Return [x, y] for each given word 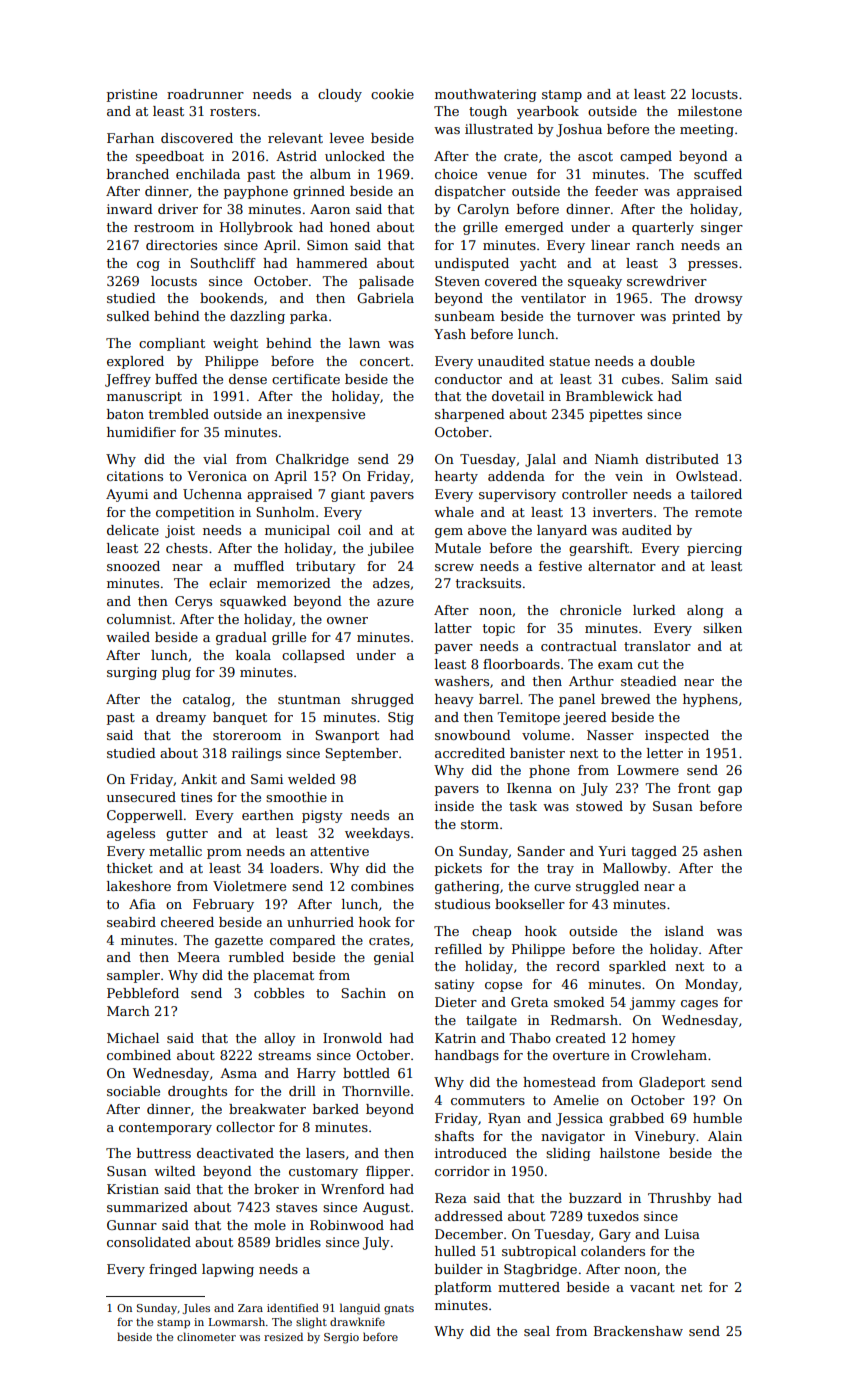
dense [248, 379]
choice [456, 174]
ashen [722, 851]
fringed [173, 1270]
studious [462, 904]
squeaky [595, 282]
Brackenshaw [638, 1331]
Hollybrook [256, 228]
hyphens [710, 700]
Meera [199, 957]
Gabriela [385, 298]
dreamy [181, 718]
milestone [710, 111]
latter [453, 628]
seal [537, 1331]
